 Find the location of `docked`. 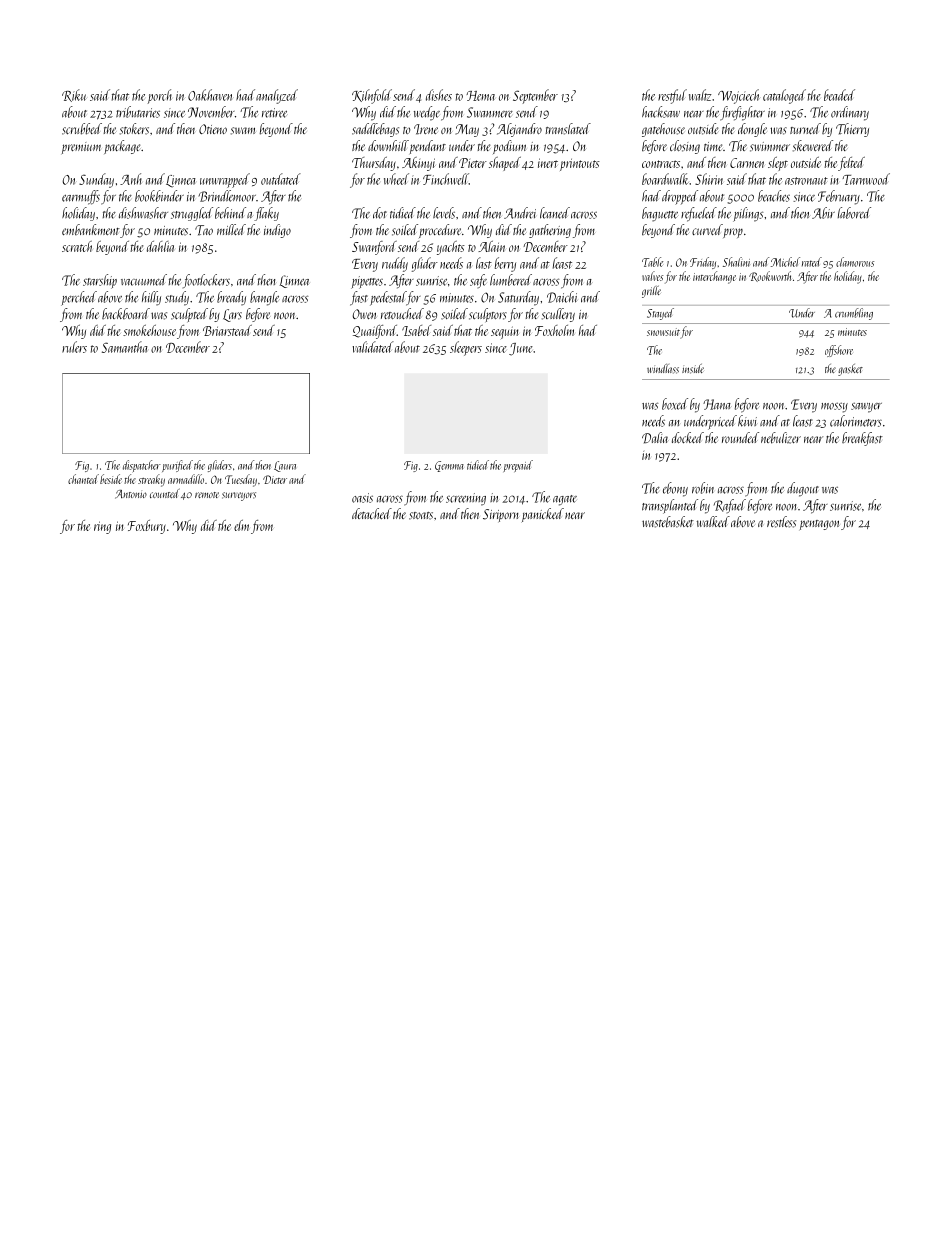

docked is located at coordinates (688, 438).
